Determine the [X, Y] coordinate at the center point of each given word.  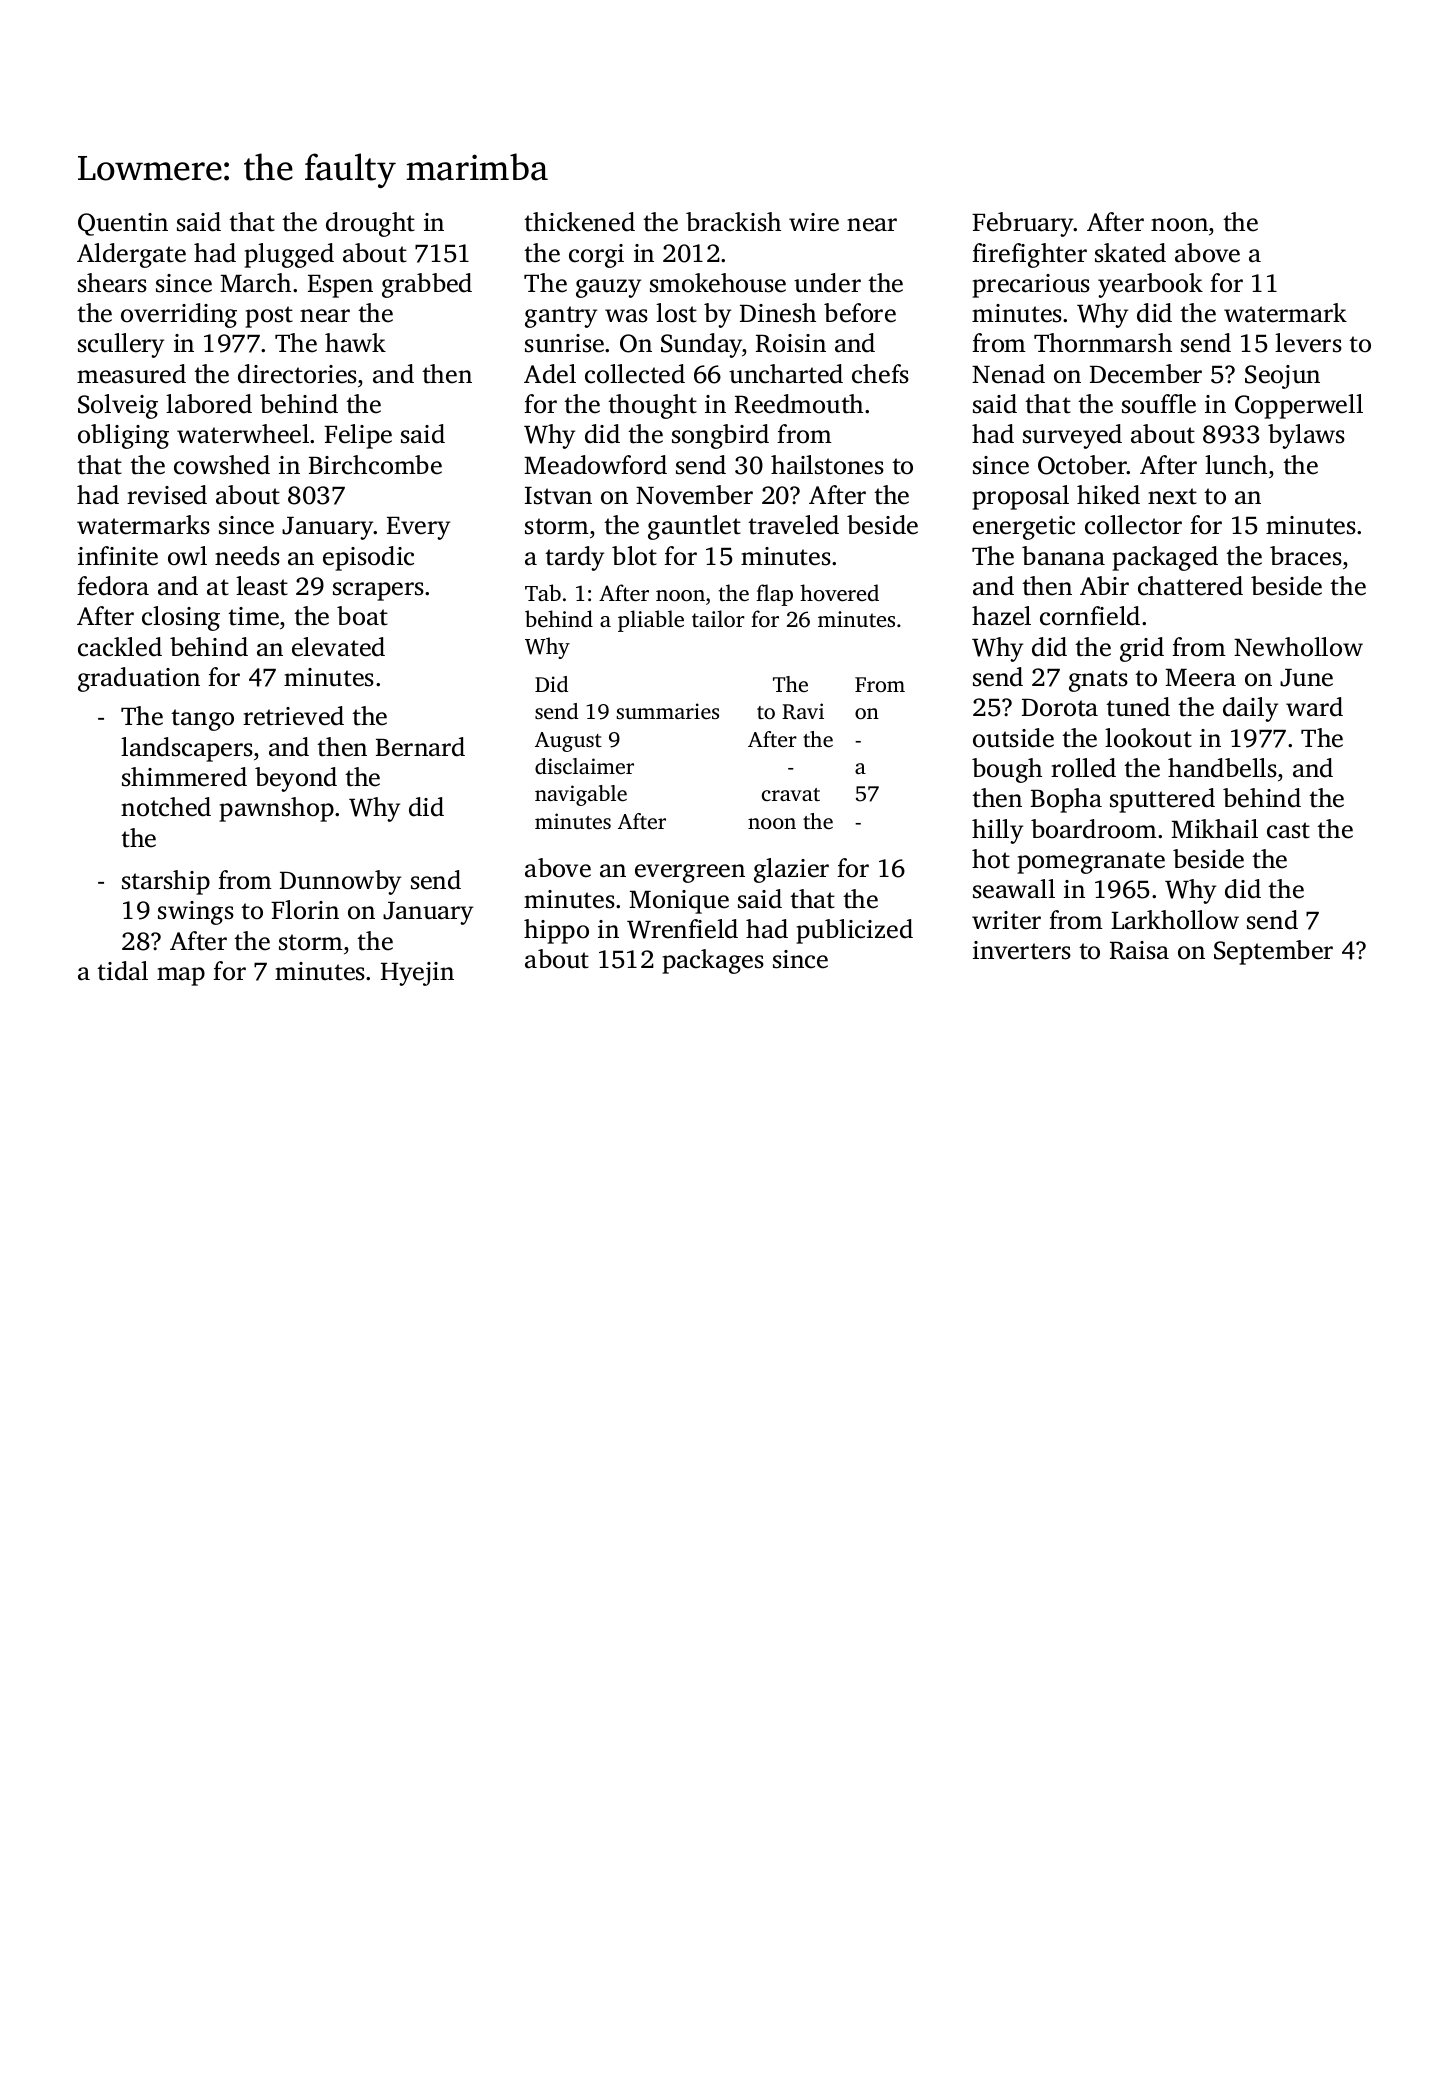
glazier [791, 870]
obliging [123, 436]
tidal [122, 971]
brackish [733, 222]
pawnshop [276, 809]
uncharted [786, 374]
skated [1130, 253]
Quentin [123, 224]
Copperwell [1299, 406]
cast [1288, 830]
